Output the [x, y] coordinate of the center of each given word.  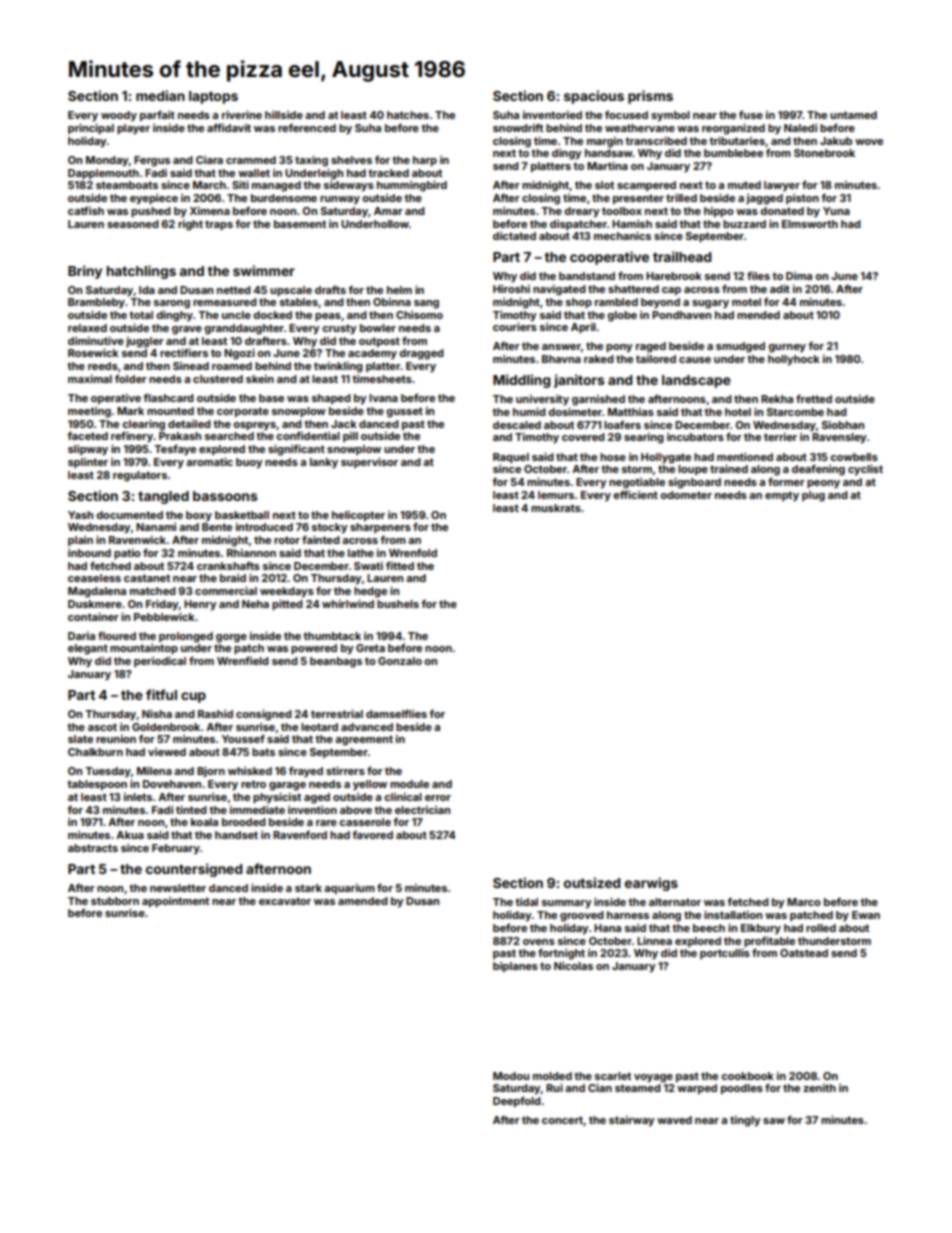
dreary [582, 212]
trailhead [682, 256]
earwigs [651, 884]
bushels [398, 604]
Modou [511, 1076]
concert [563, 1121]
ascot [102, 727]
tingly [745, 1121]
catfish [86, 210]
